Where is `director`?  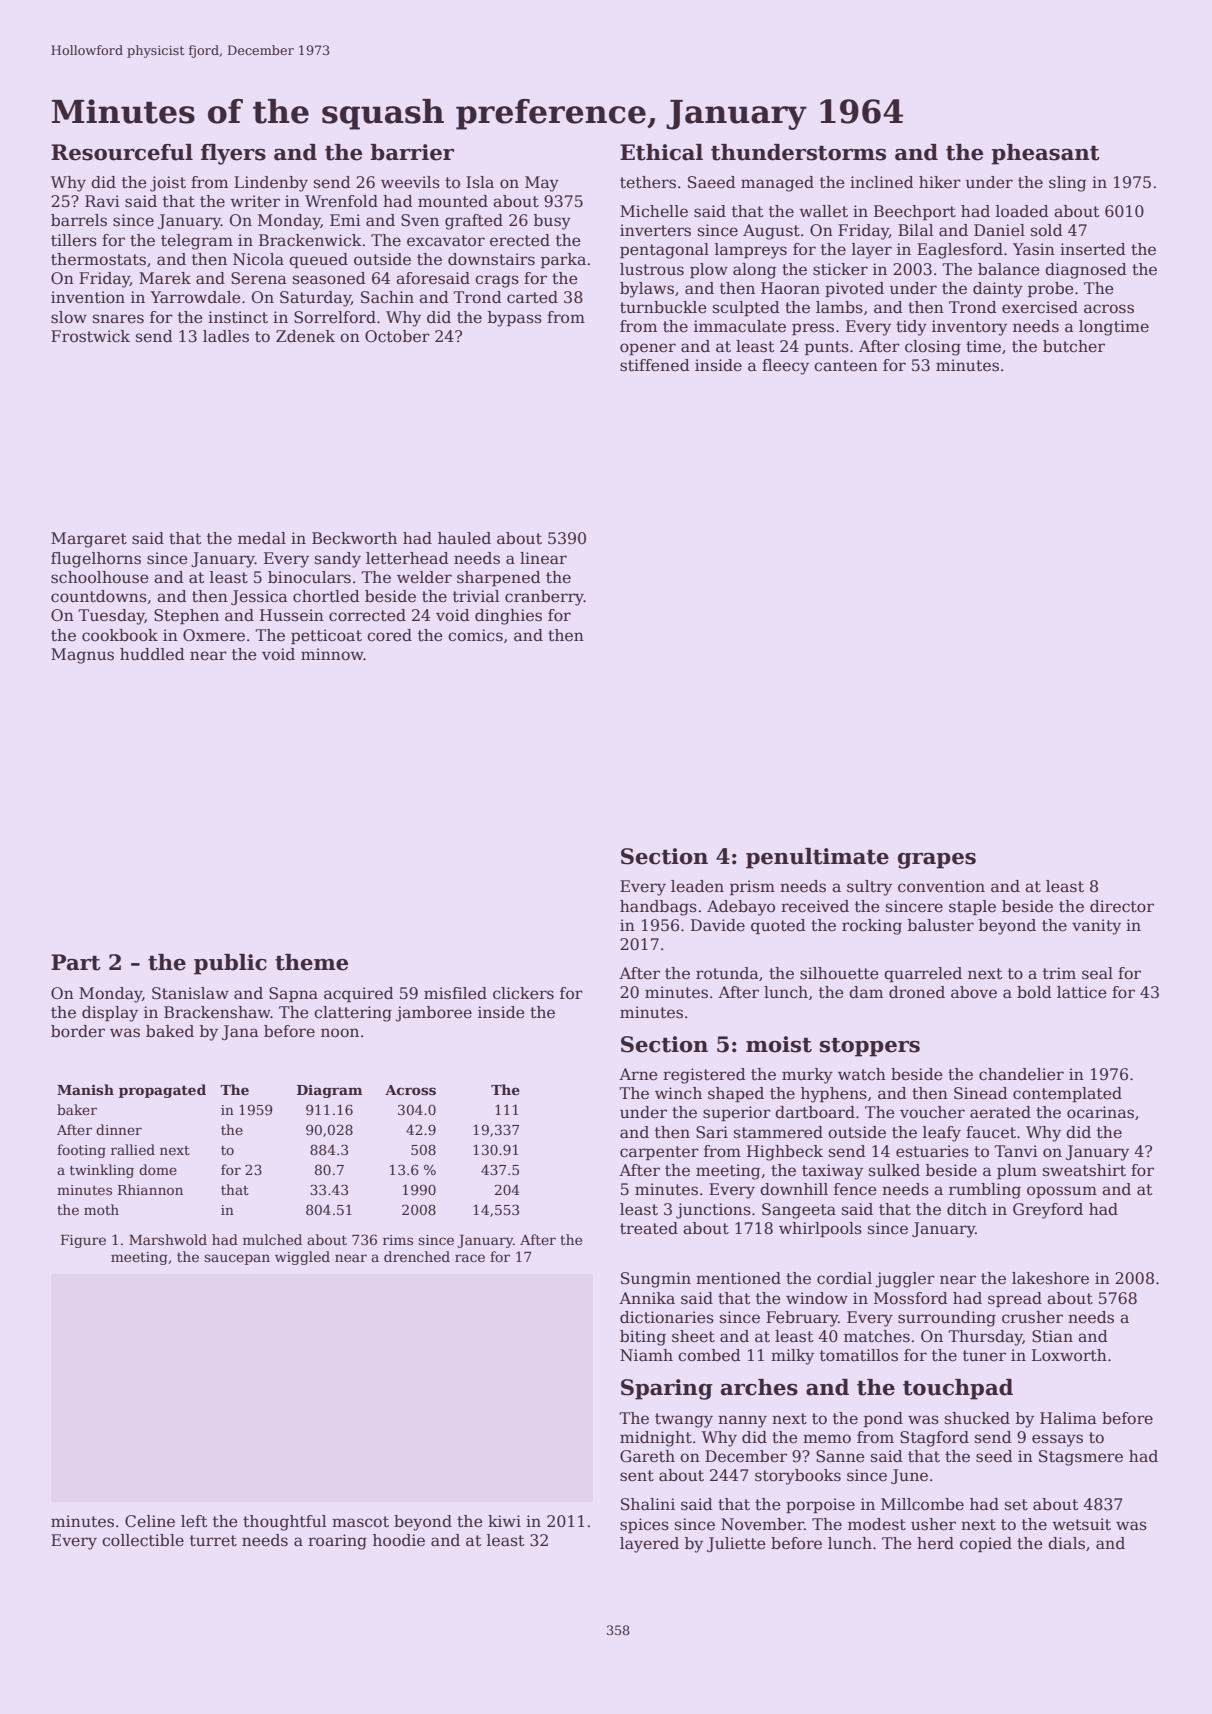 director is located at coordinates (1122, 906).
